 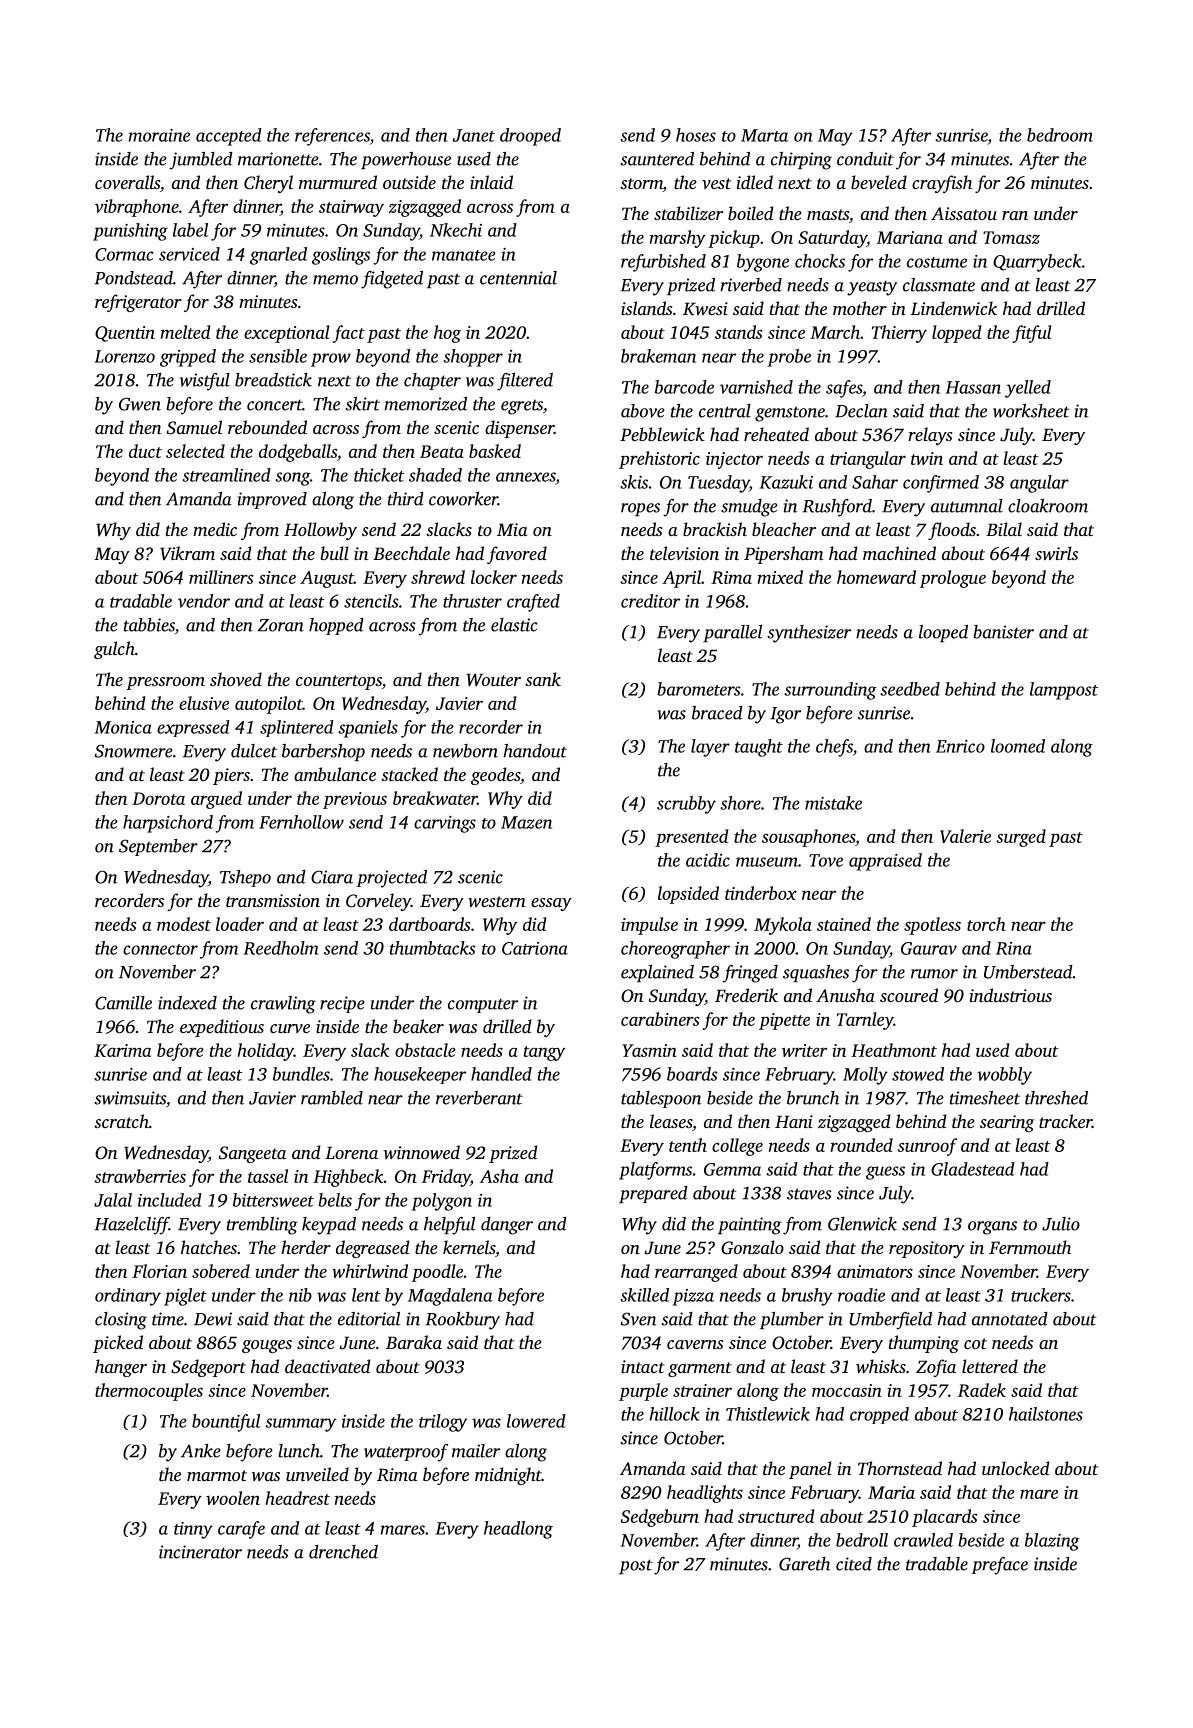 What do you see at coordinates (763, 263) in the screenshot?
I see `bygone` at bounding box center [763, 263].
